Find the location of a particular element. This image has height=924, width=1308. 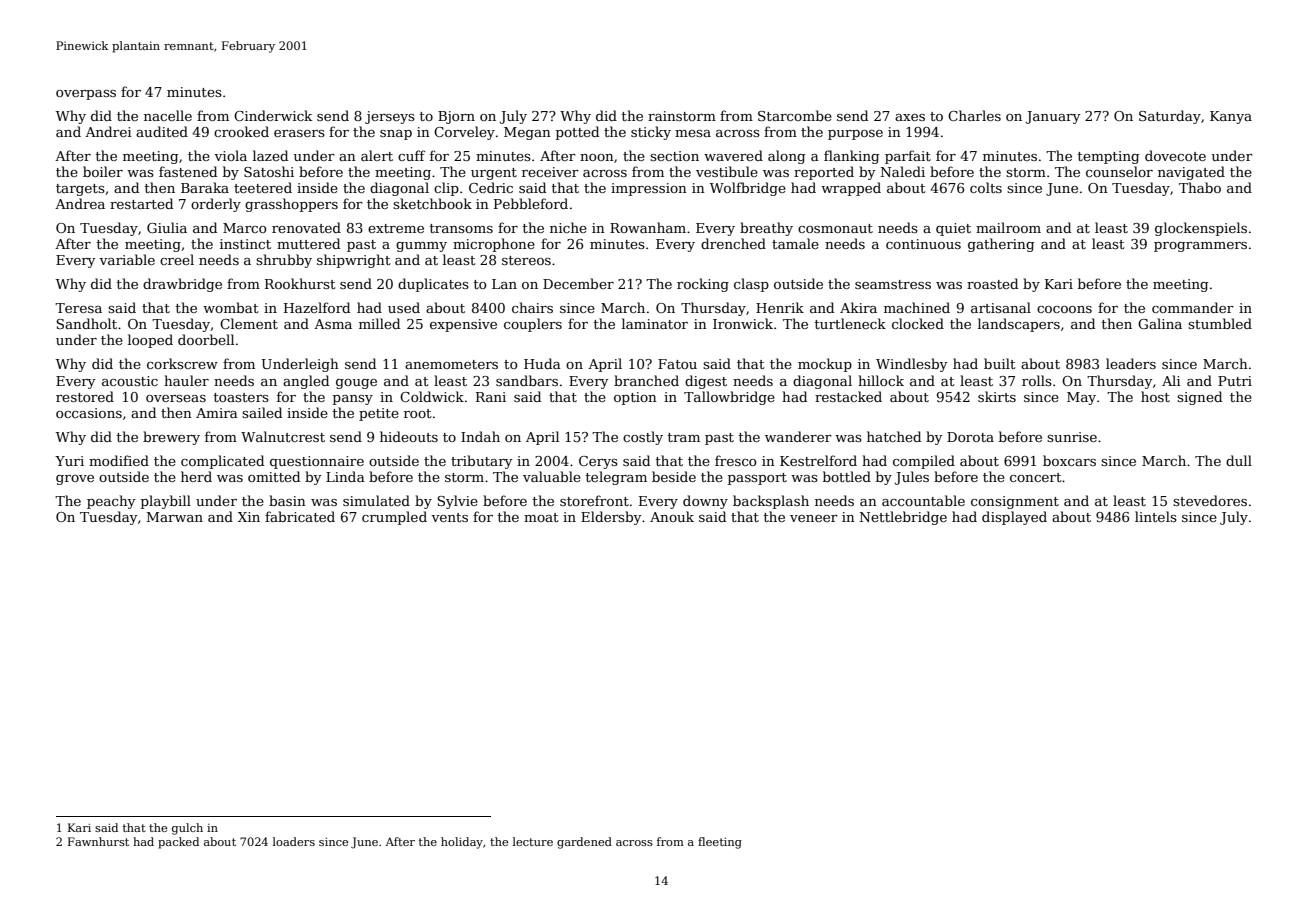

Marwan is located at coordinates (175, 517).
